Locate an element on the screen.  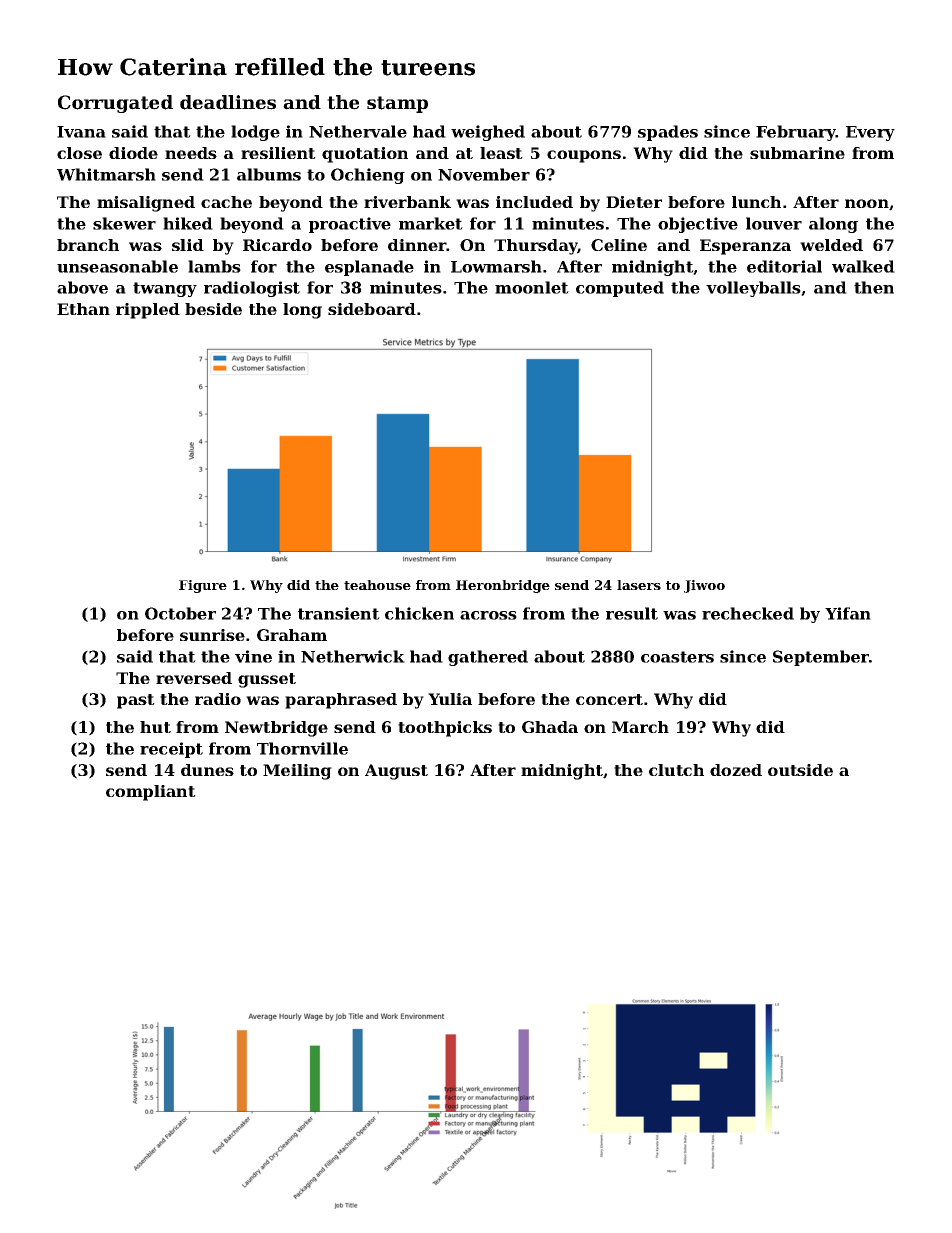
submarine is located at coordinates (797, 153).
